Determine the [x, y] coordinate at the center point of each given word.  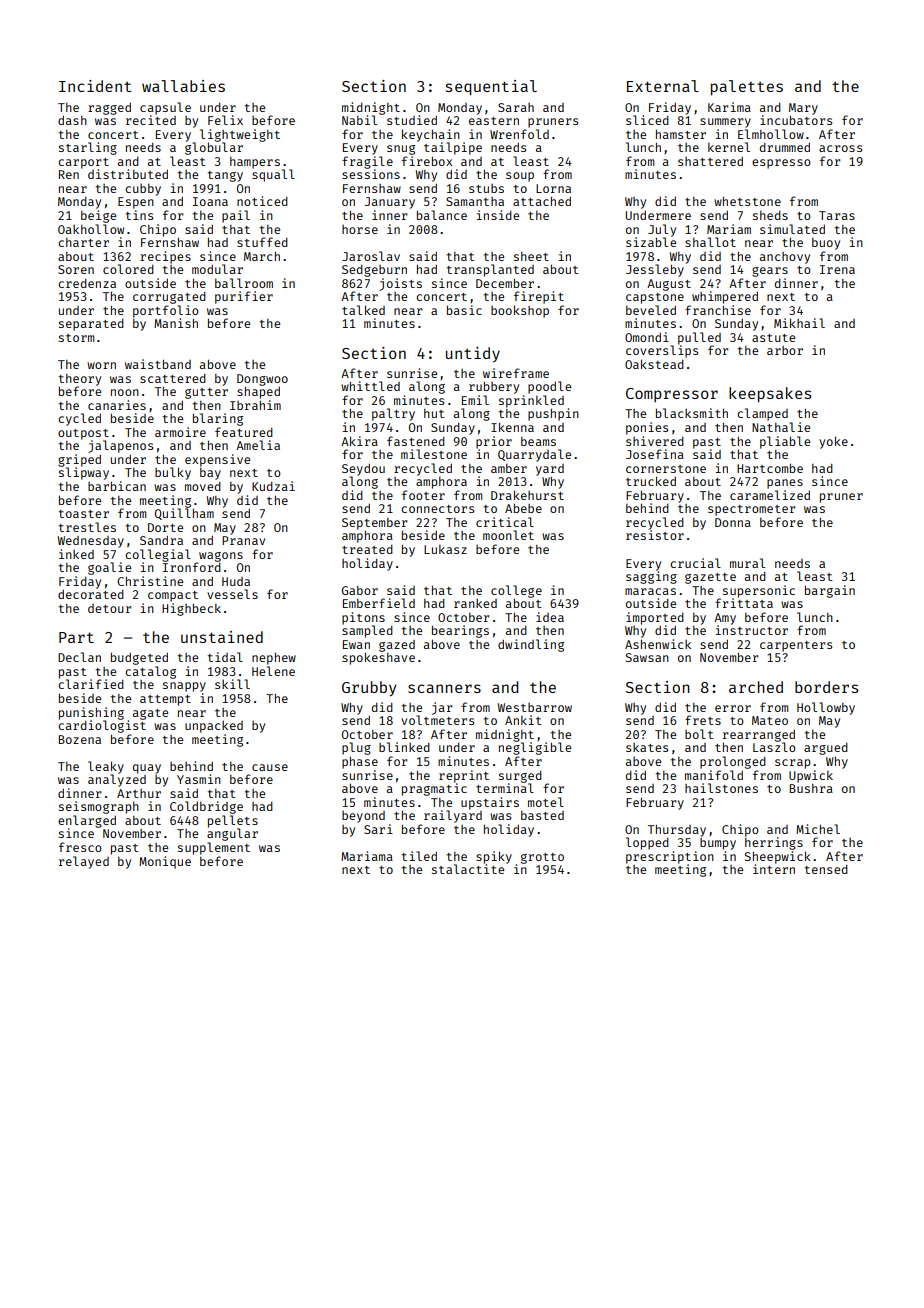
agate [150, 714]
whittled [370, 386]
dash [72, 120]
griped [79, 460]
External [663, 86]
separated [91, 325]
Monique [165, 862]
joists [400, 284]
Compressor [672, 395]
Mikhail [799, 323]
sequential [491, 87]
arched [756, 687]
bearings [460, 631]
